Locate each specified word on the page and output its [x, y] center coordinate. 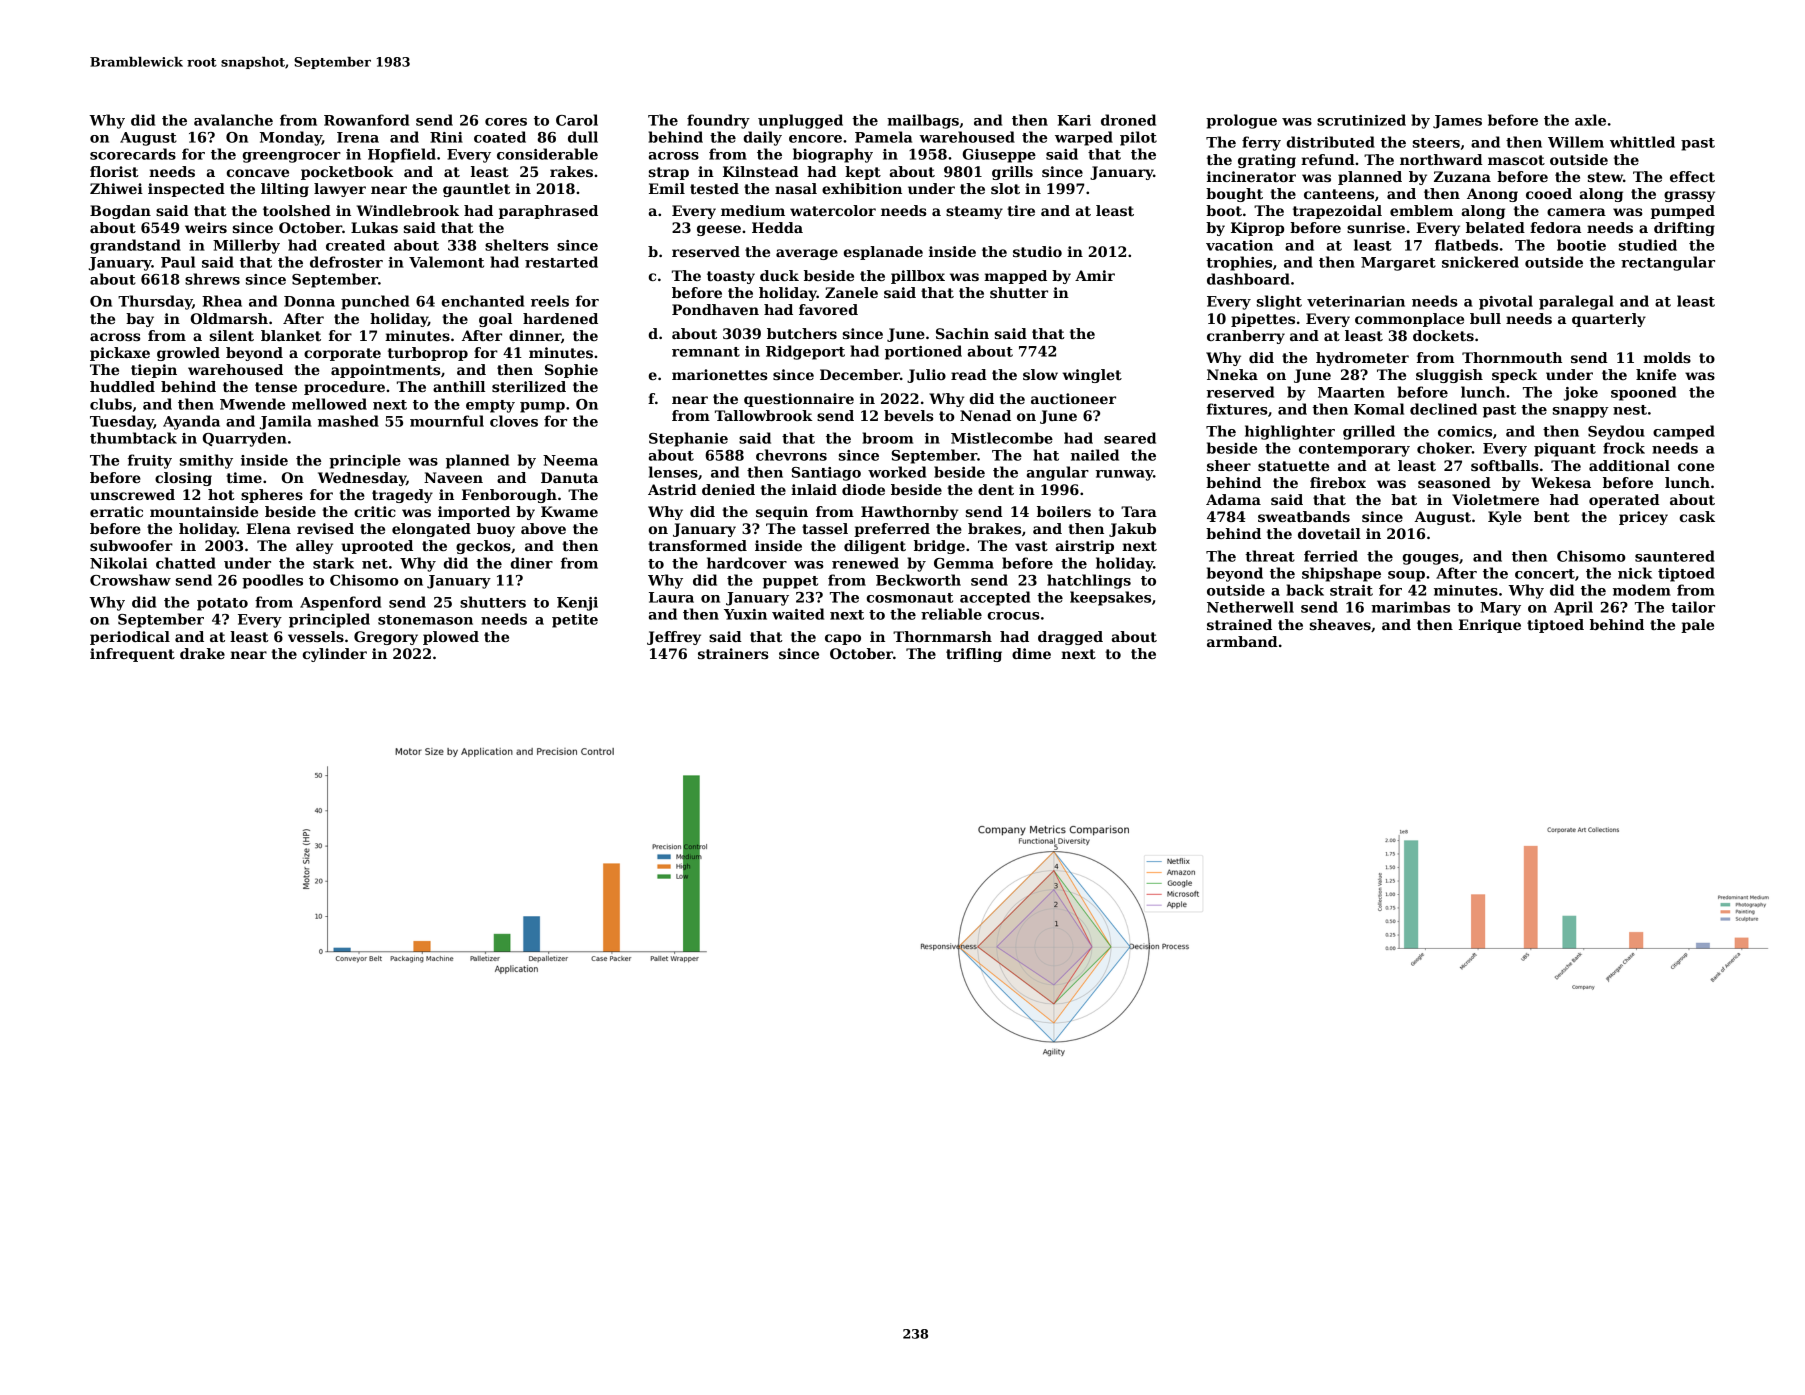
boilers [1064, 511]
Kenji [577, 604]
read [969, 374]
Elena [268, 528]
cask [1697, 516]
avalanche [233, 120]
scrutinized [1361, 120]
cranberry [1246, 337]
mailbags [923, 121]
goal [495, 320]
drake [202, 653]
